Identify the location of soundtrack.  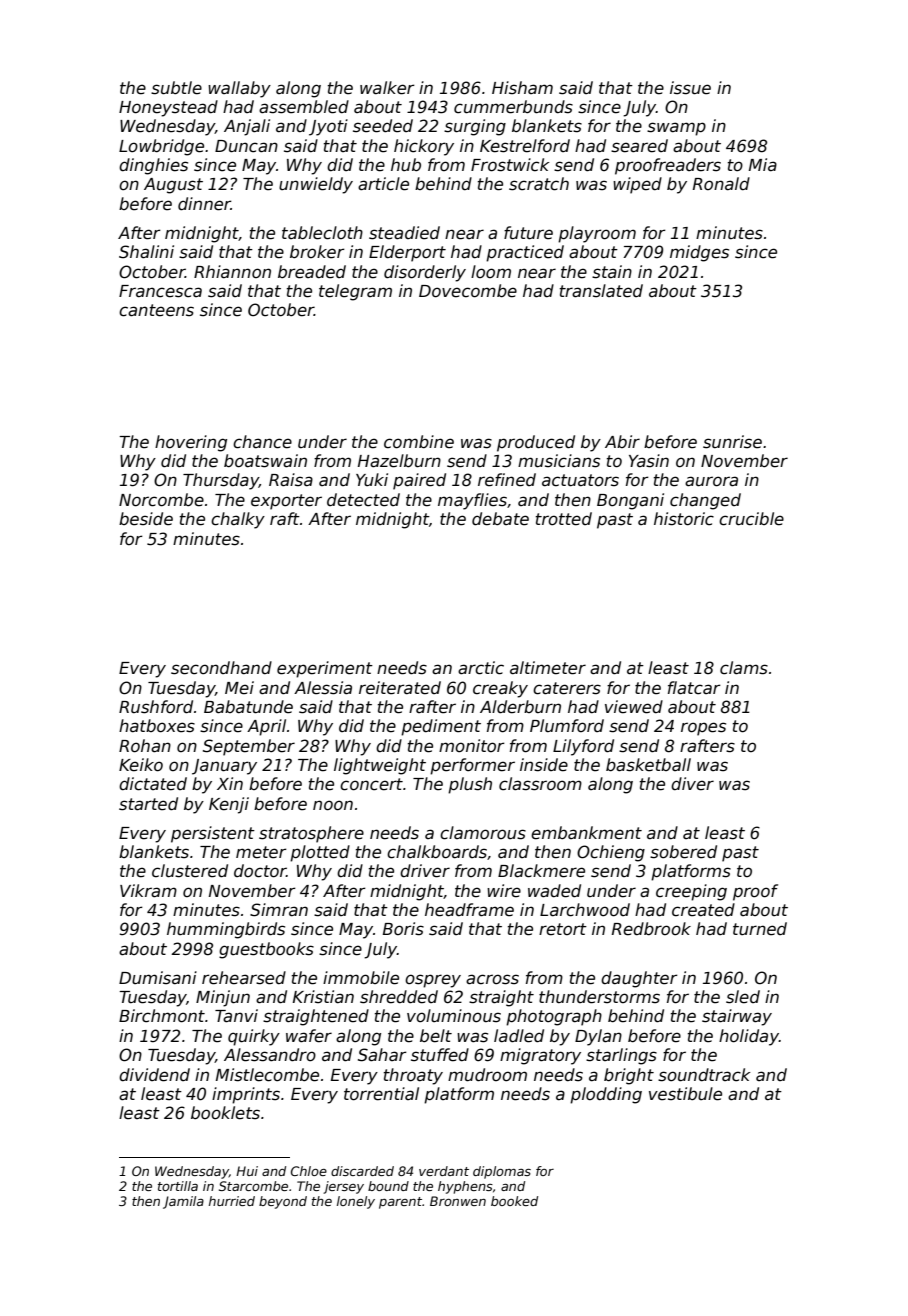
(704, 1075).
